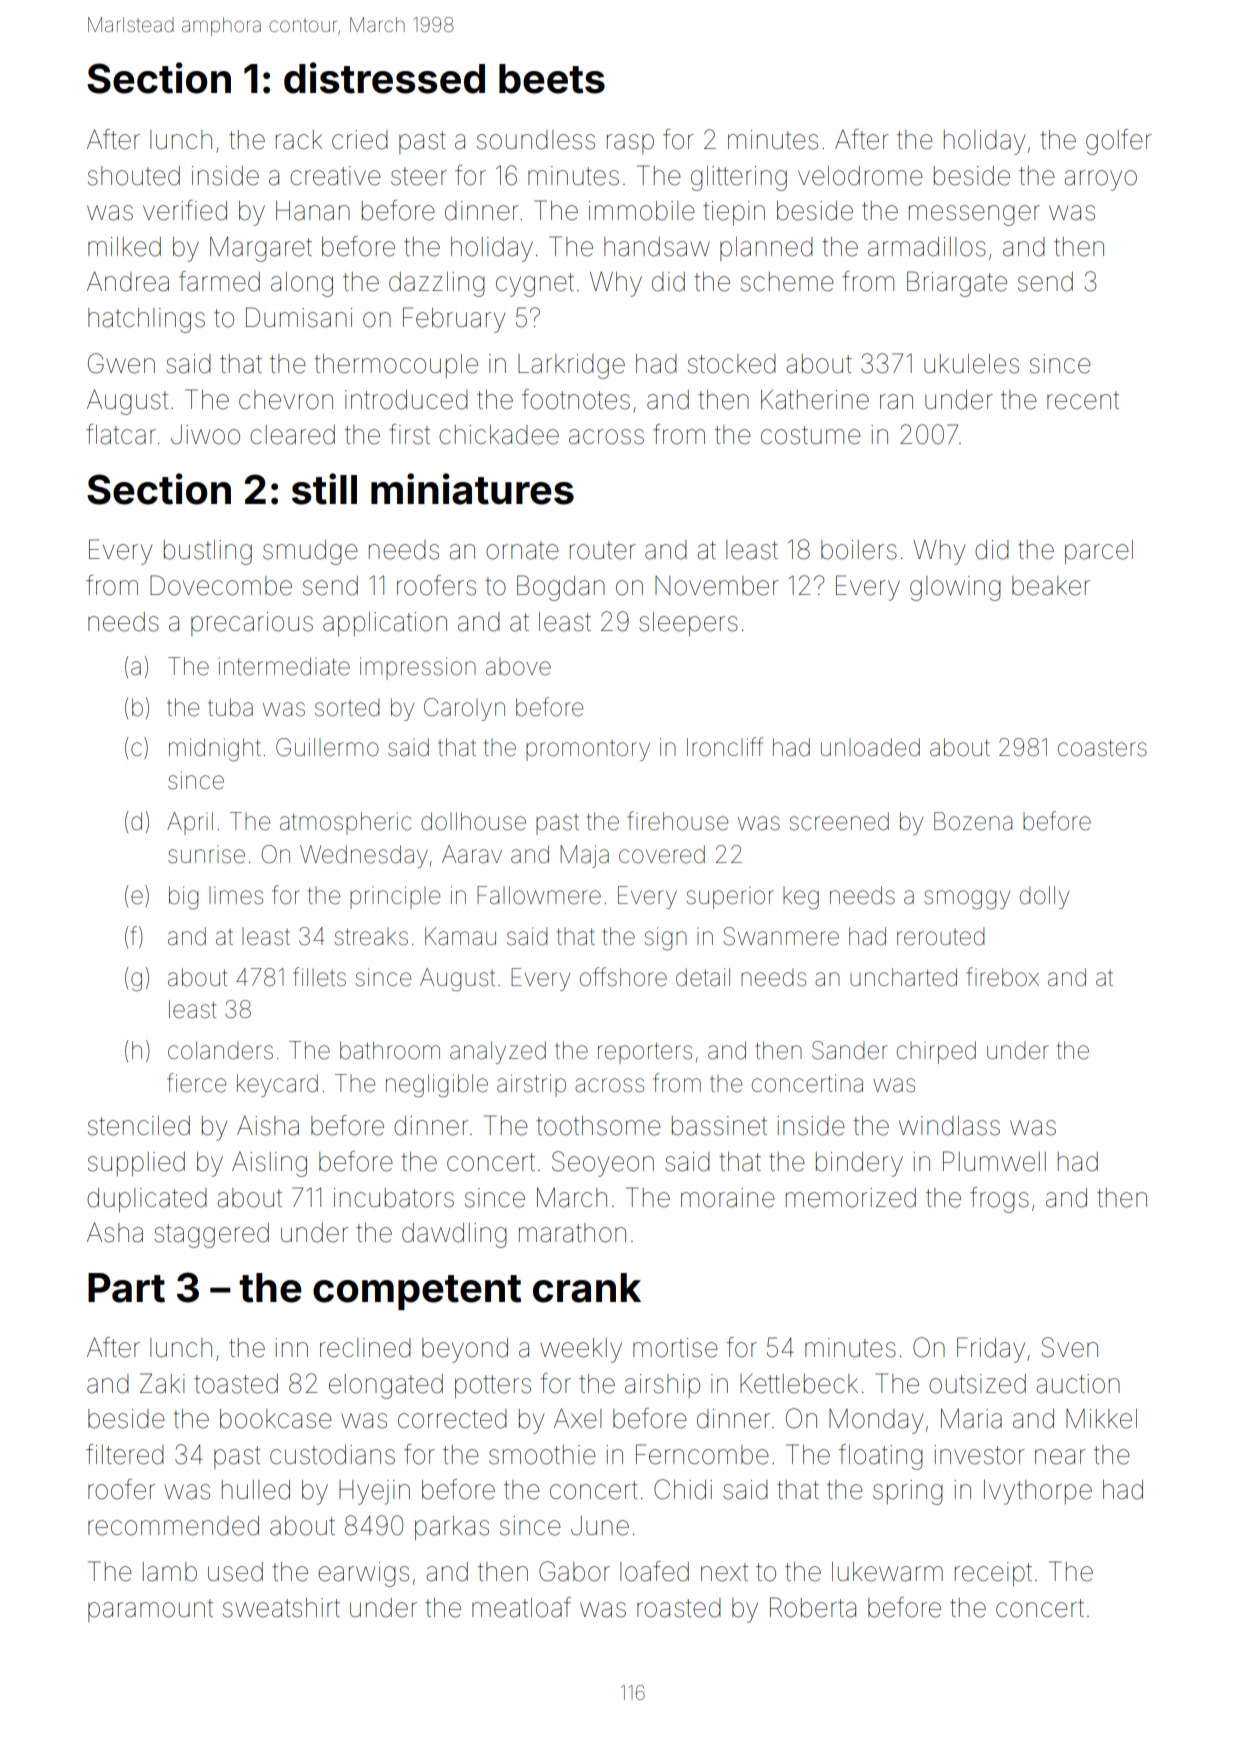 This image has height=1753, width=1239. What do you see at coordinates (521, 1607) in the image?
I see `meatloaf` at bounding box center [521, 1607].
